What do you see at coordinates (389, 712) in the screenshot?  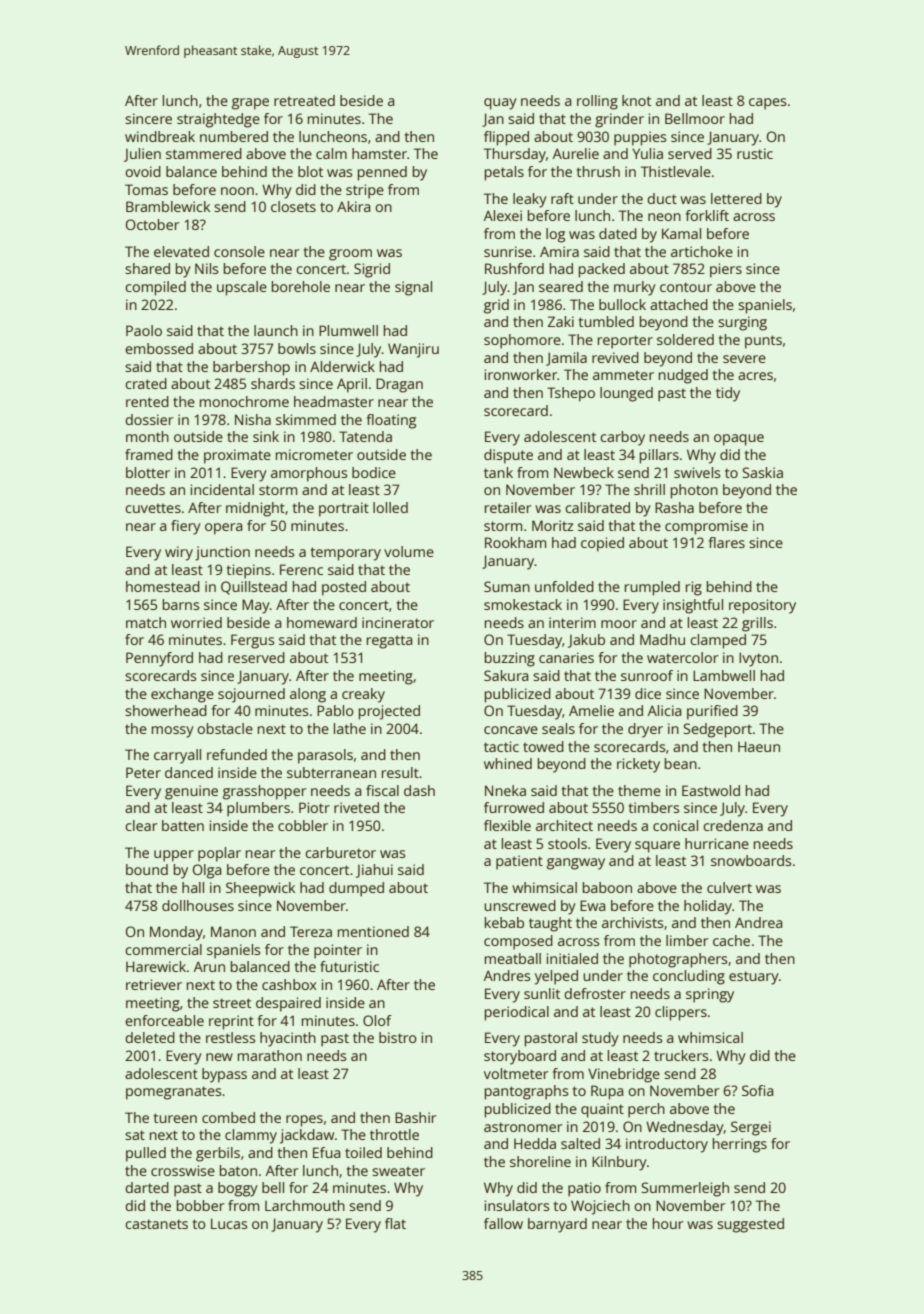 I see `projected` at bounding box center [389, 712].
